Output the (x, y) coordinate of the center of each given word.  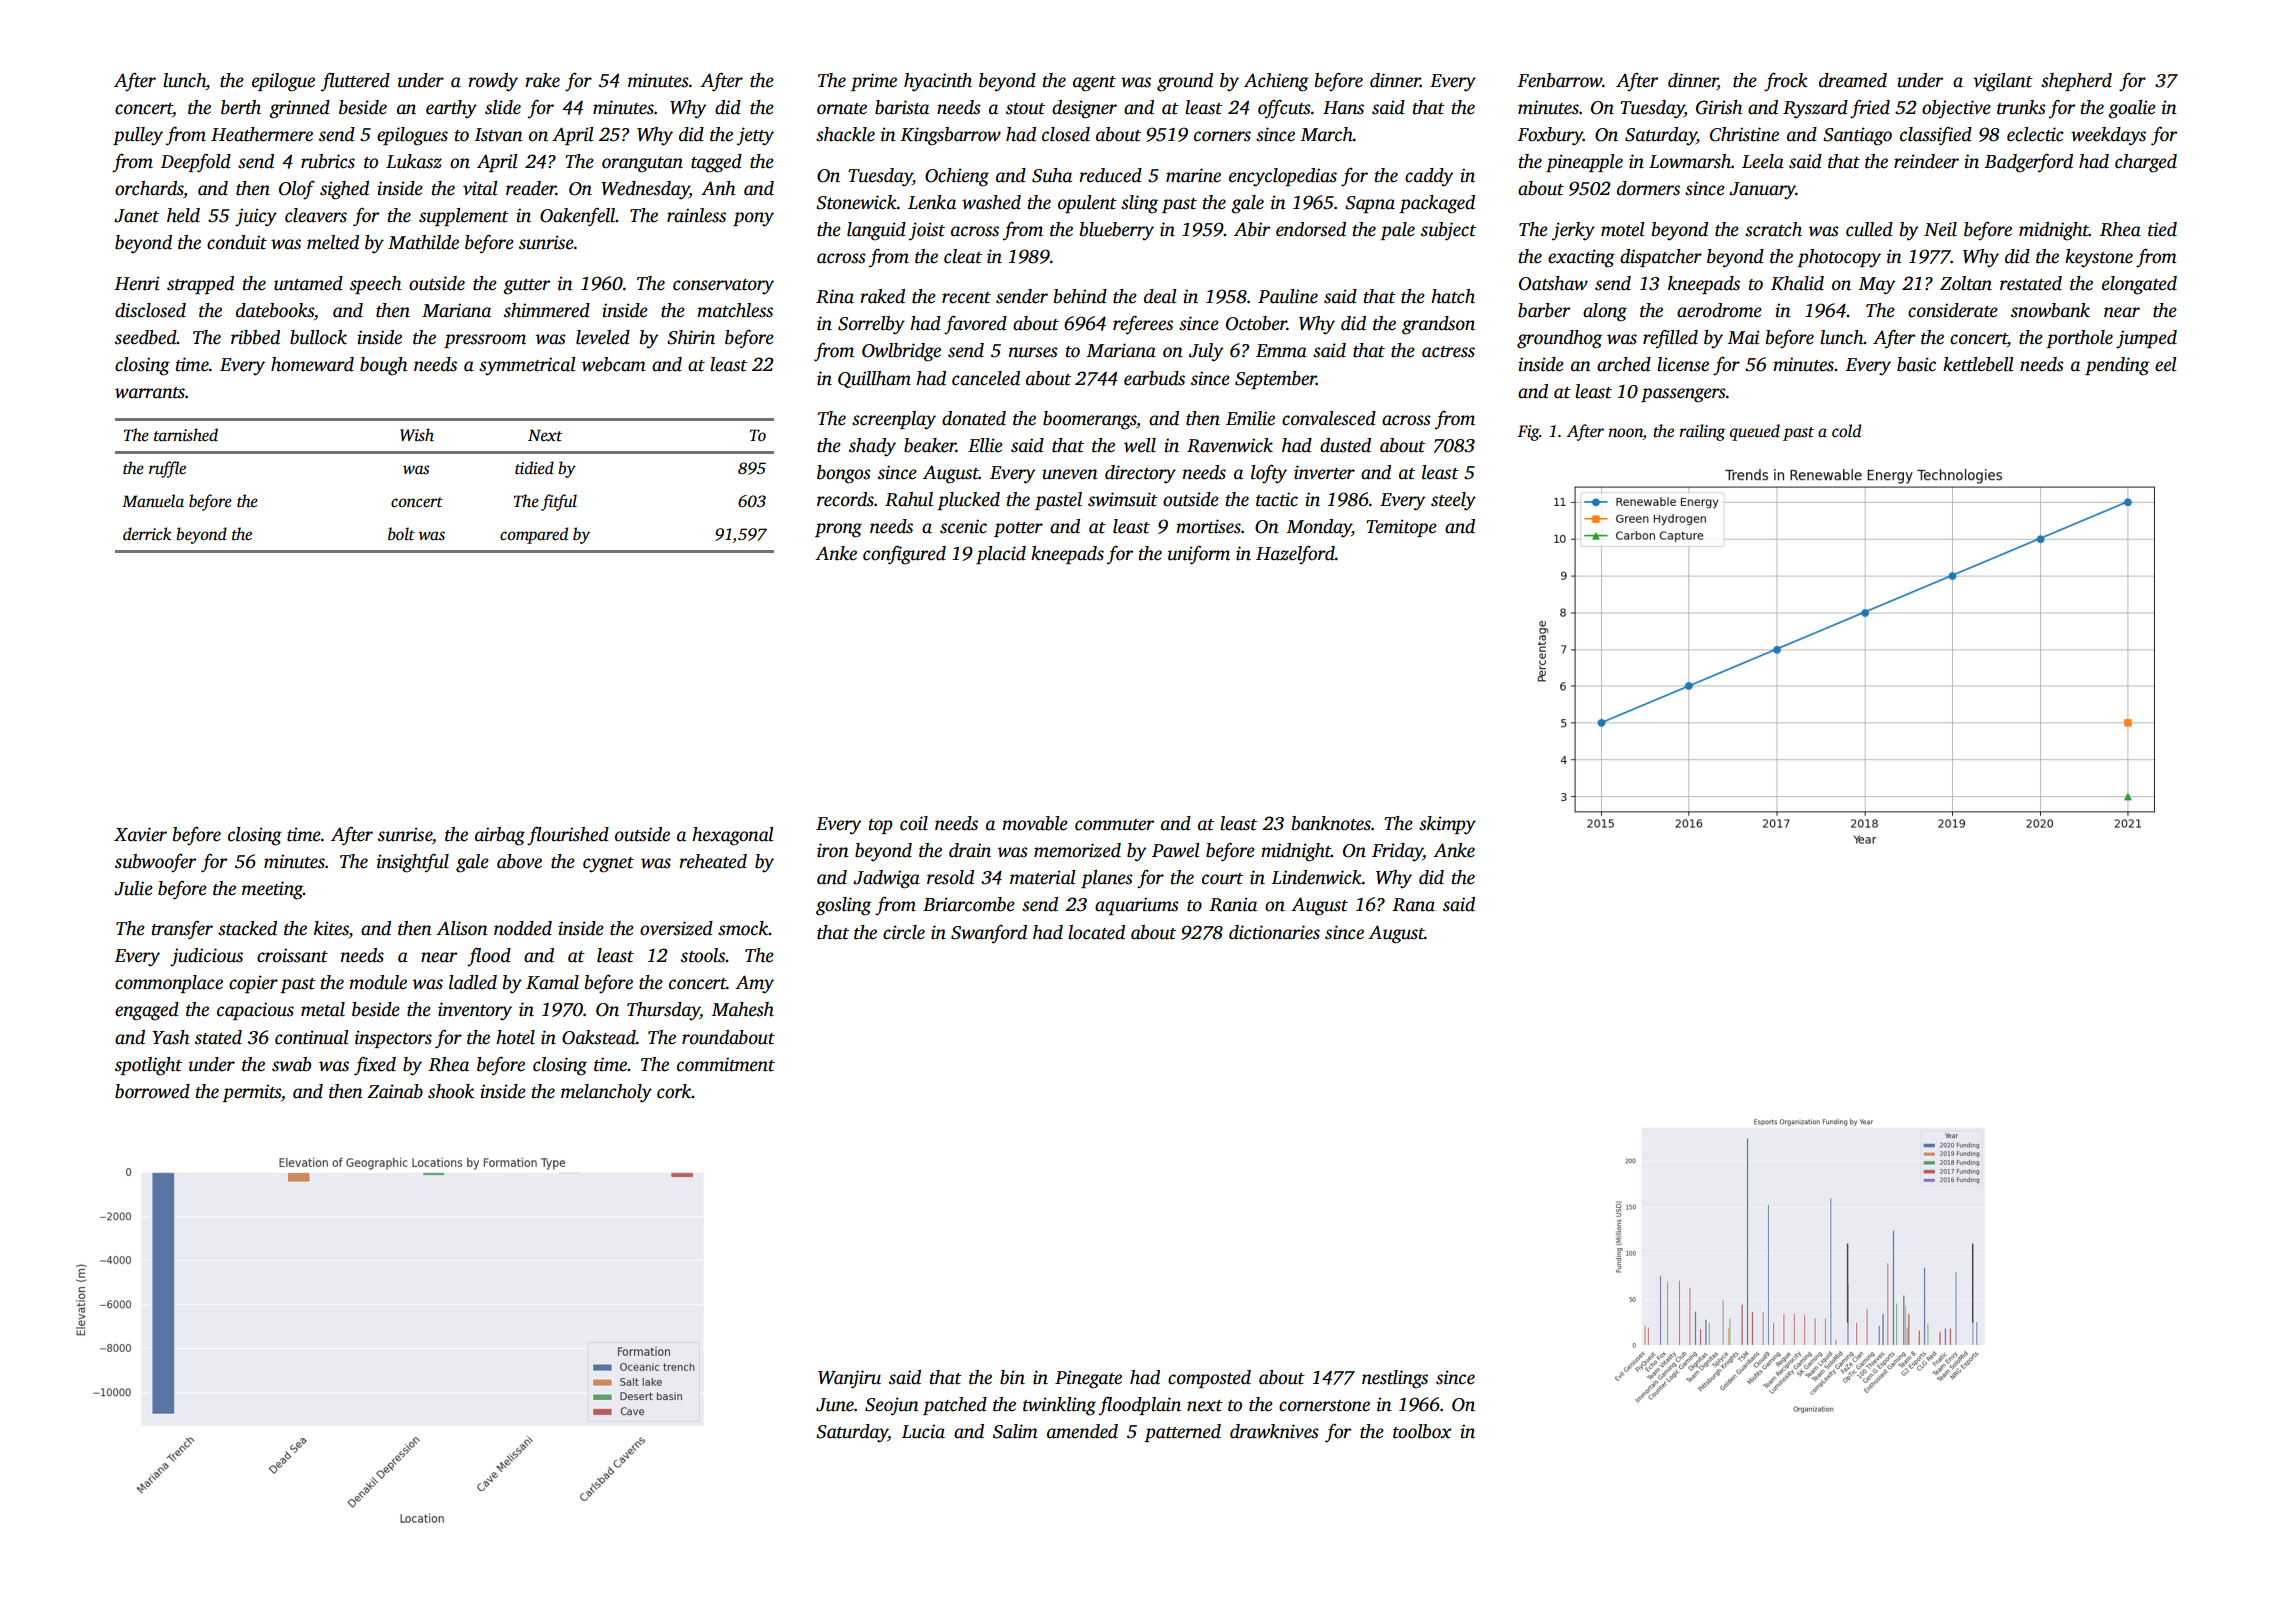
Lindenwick (1316, 877)
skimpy (1447, 825)
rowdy (493, 82)
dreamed (1853, 80)
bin (1012, 1377)
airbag (500, 836)
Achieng (1276, 82)
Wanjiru (849, 1379)
